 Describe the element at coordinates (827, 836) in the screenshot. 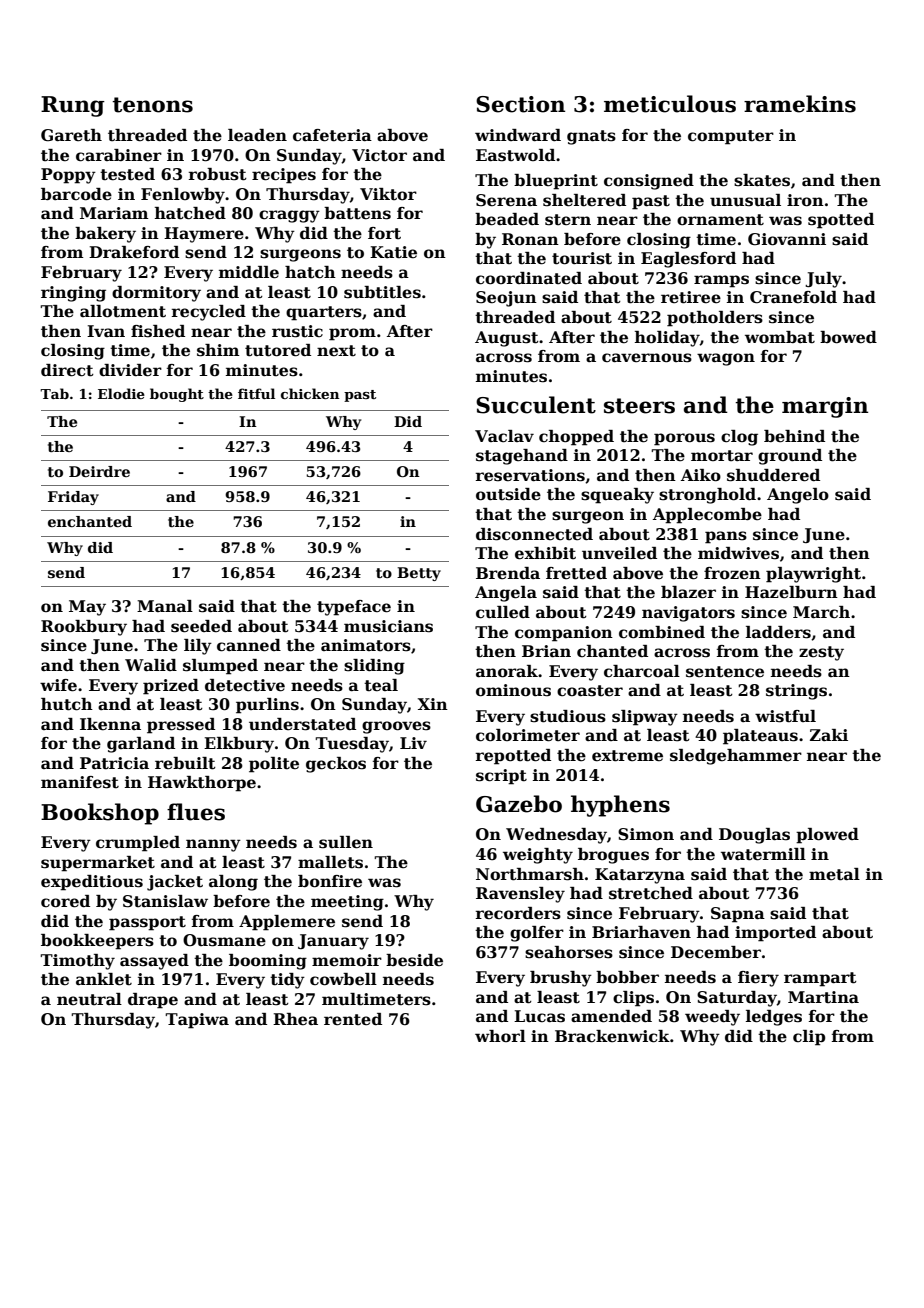

I see `plowed` at that location.
